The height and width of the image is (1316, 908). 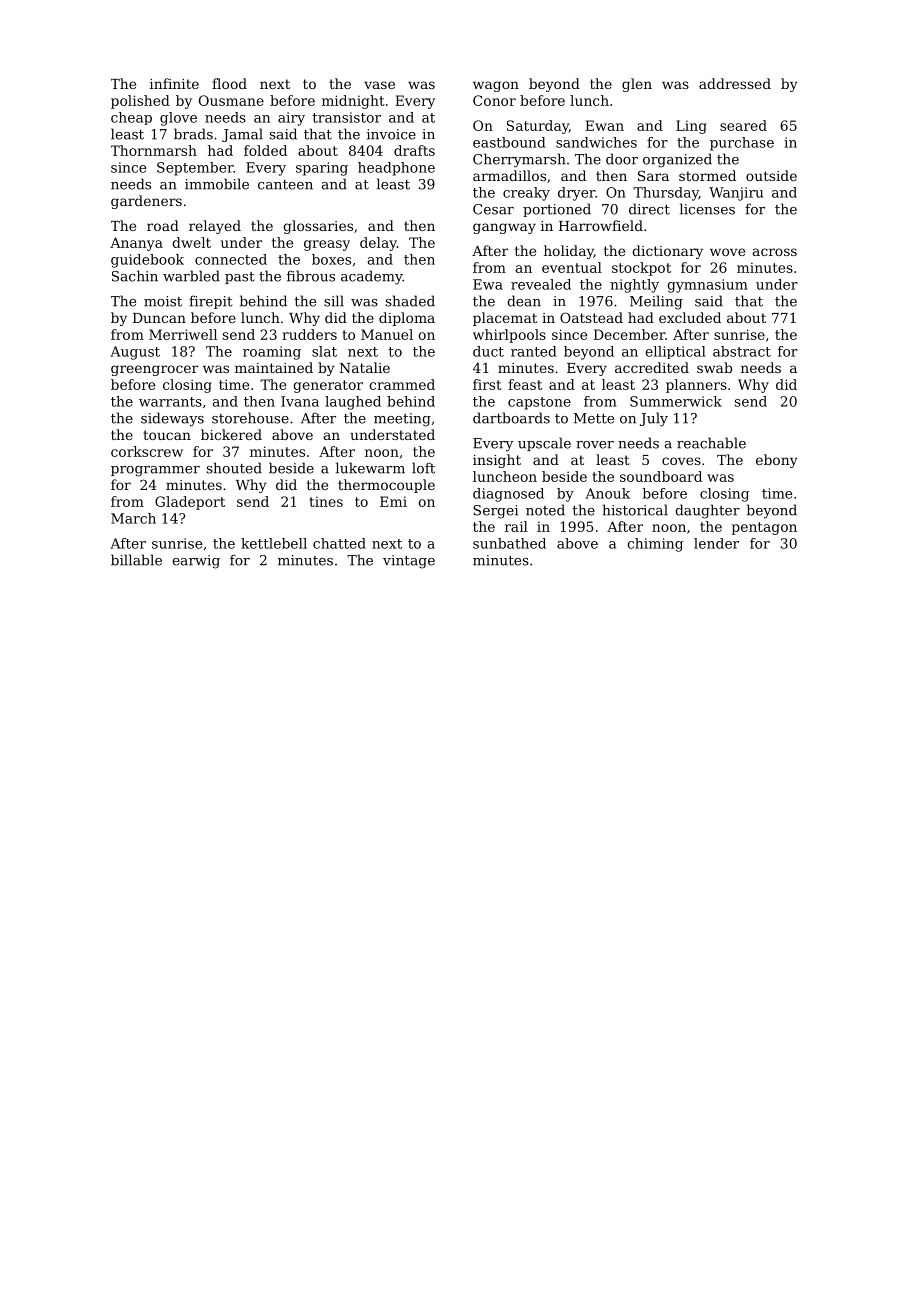 What do you see at coordinates (637, 85) in the image?
I see `glen` at bounding box center [637, 85].
